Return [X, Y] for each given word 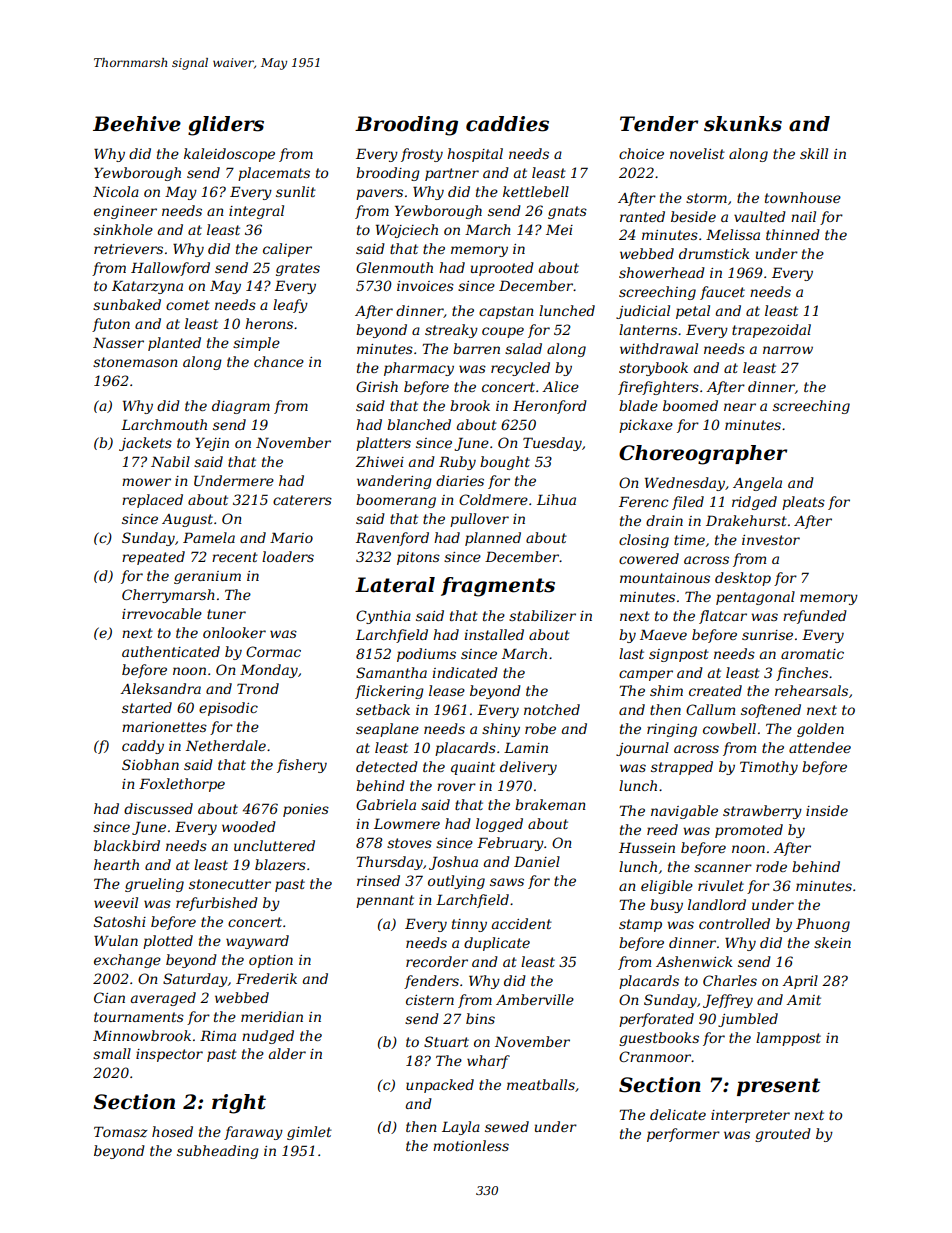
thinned [793, 234]
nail [803, 216]
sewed [507, 1126]
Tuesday [552, 444]
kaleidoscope [229, 155]
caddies [507, 124]
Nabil [170, 461]
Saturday [195, 980]
